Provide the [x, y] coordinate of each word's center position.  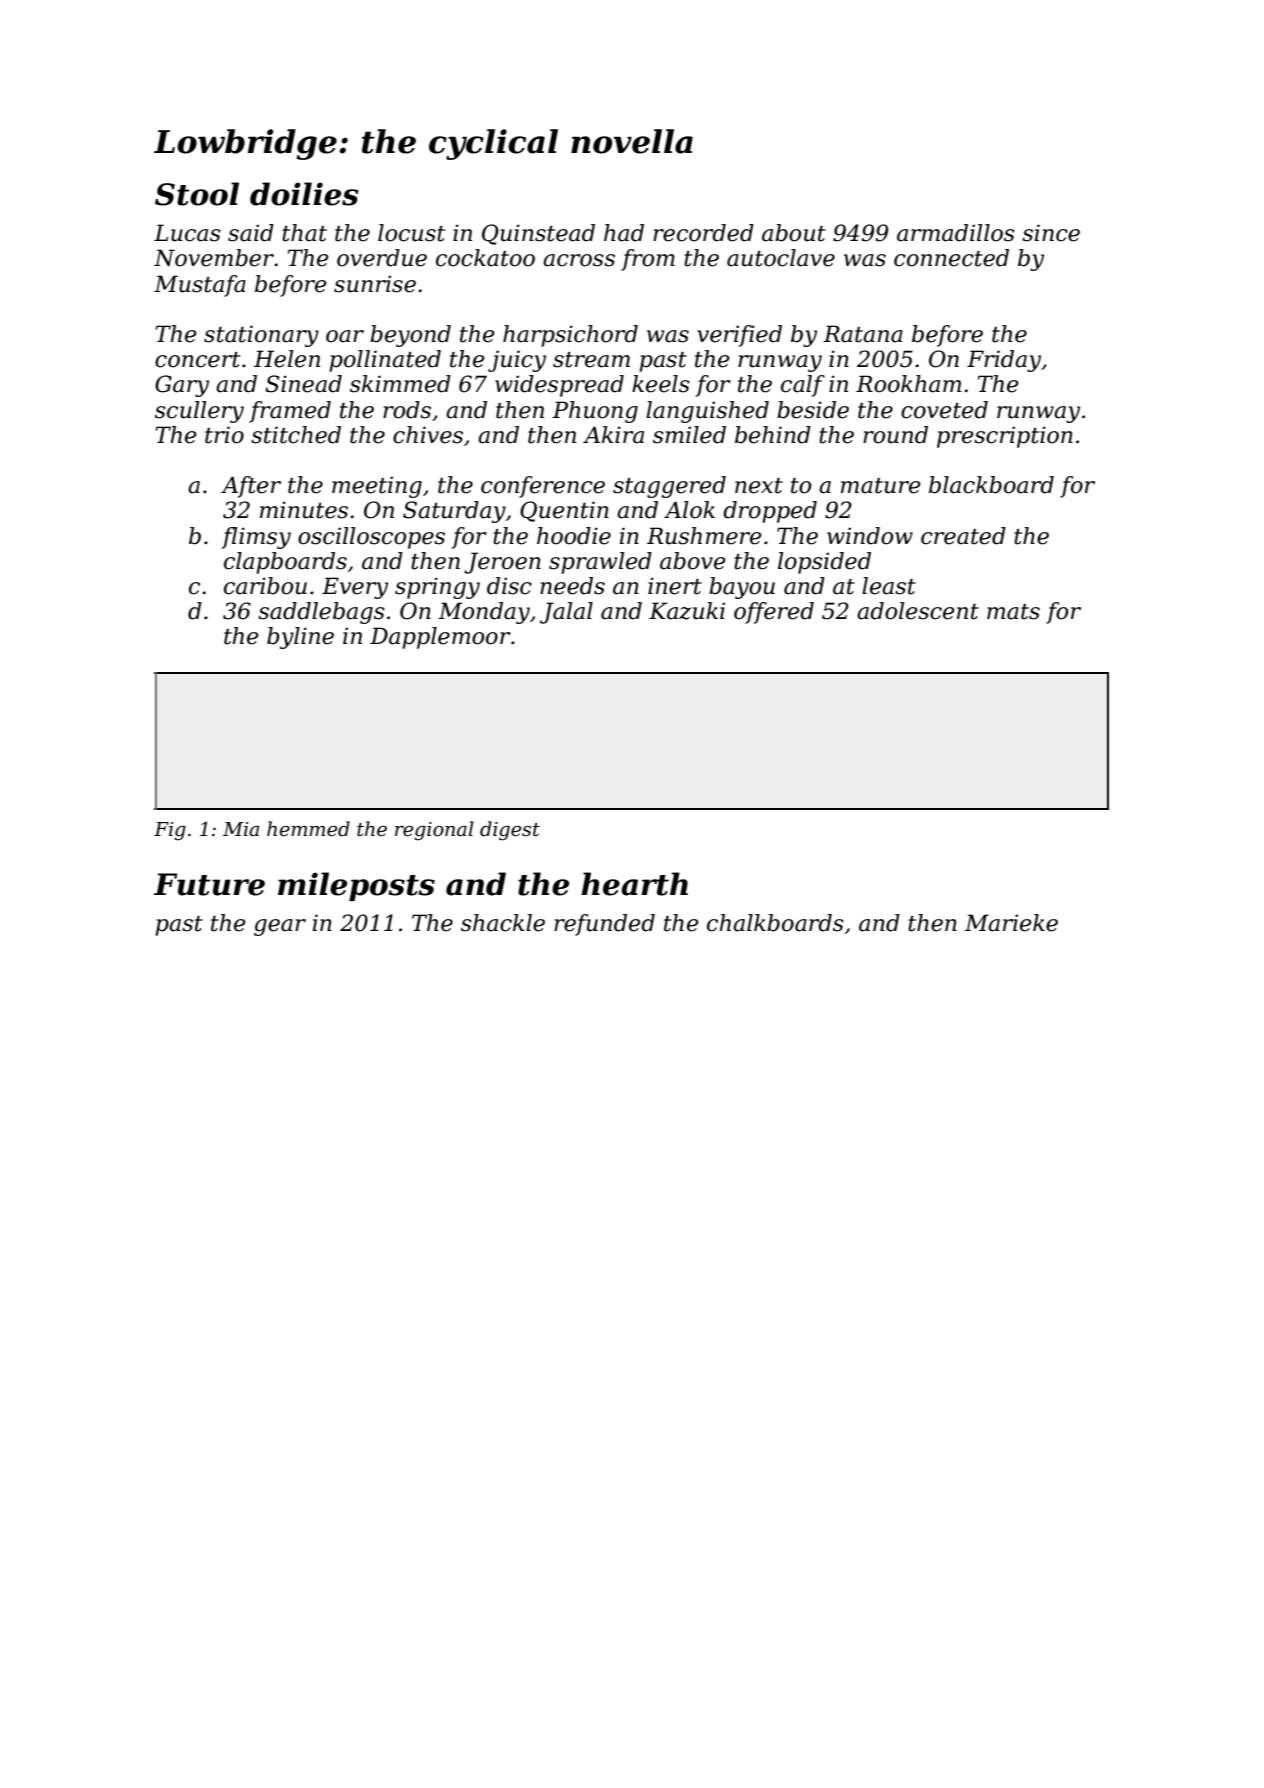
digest [510, 831]
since [1051, 233]
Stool [197, 194]
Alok [689, 510]
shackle [503, 923]
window [870, 536]
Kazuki [687, 611]
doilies [304, 194]
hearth [634, 884]
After [251, 487]
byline [300, 638]
